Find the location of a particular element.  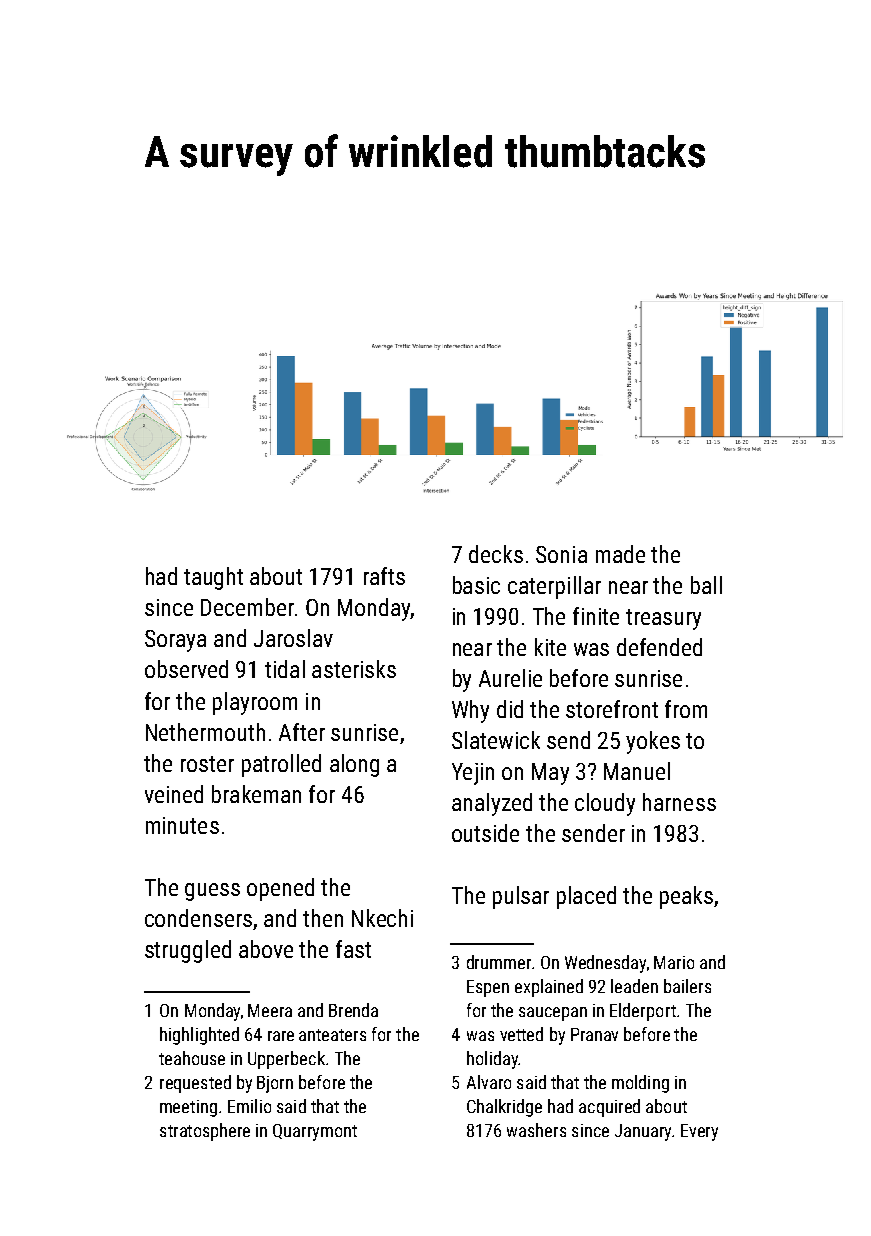

kite is located at coordinates (550, 647).
